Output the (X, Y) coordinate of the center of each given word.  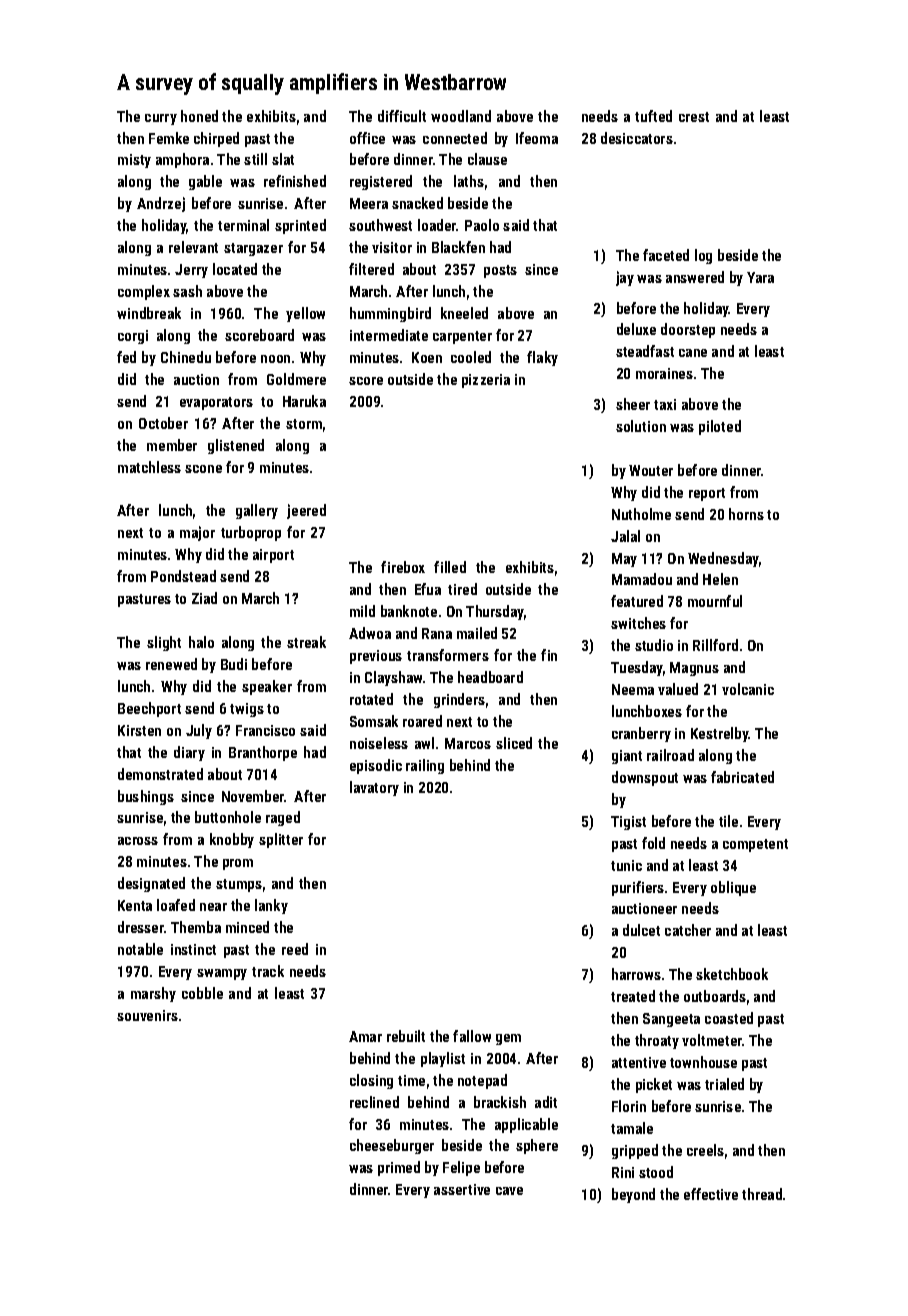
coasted (729, 1018)
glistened (236, 446)
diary (189, 753)
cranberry (641, 734)
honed (199, 116)
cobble (202, 993)
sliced (514, 743)
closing (371, 1081)
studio (654, 645)
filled (450, 567)
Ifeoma (537, 138)
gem (508, 1039)
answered (695, 277)
